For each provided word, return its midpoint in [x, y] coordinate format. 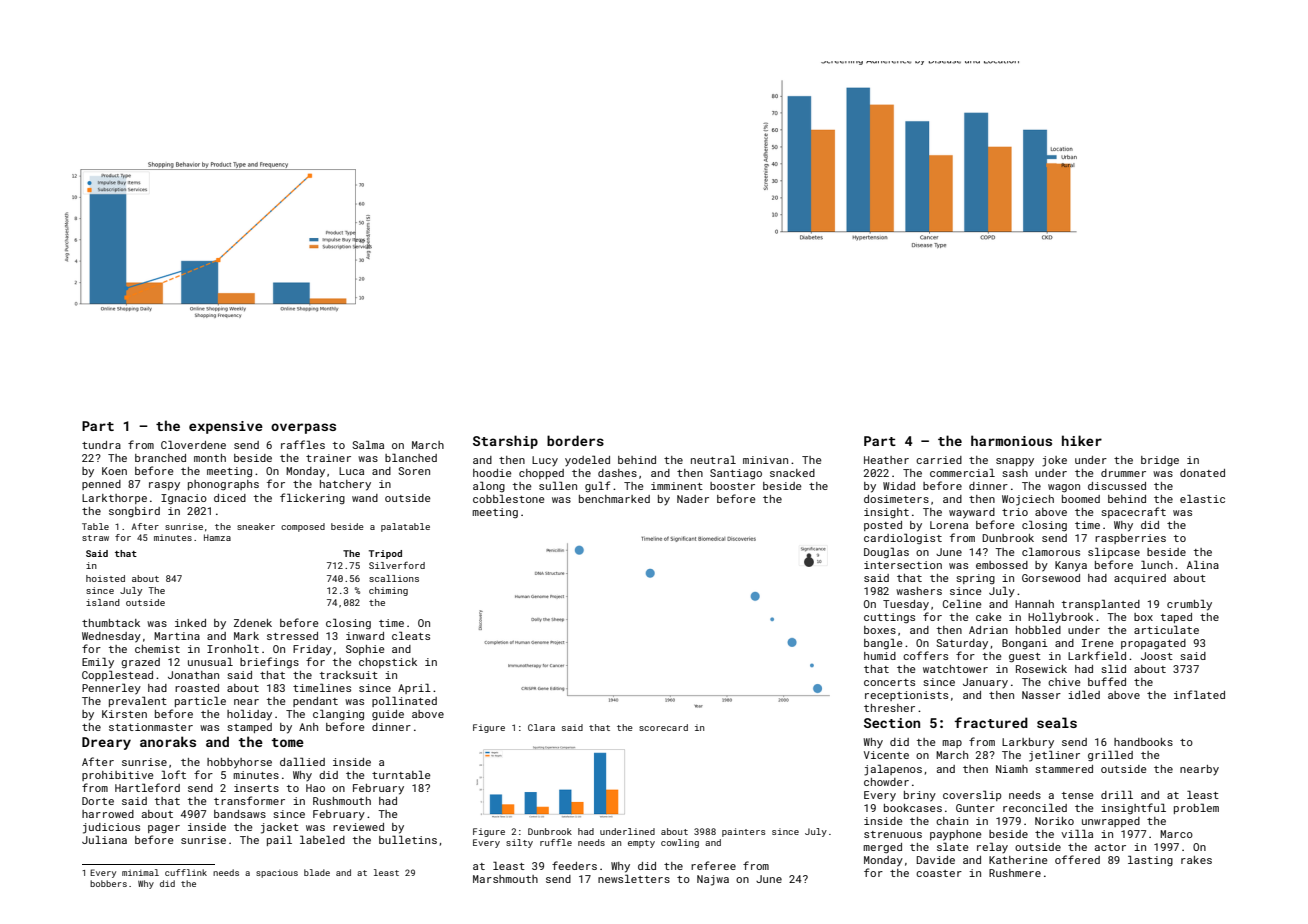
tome [287, 742]
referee [713, 865]
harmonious [1011, 440]
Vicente [886, 755]
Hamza [217, 537]
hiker [1082, 440]
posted [883, 526]
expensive [226, 427]
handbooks [1143, 742]
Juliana [104, 839]
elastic [1202, 498]
